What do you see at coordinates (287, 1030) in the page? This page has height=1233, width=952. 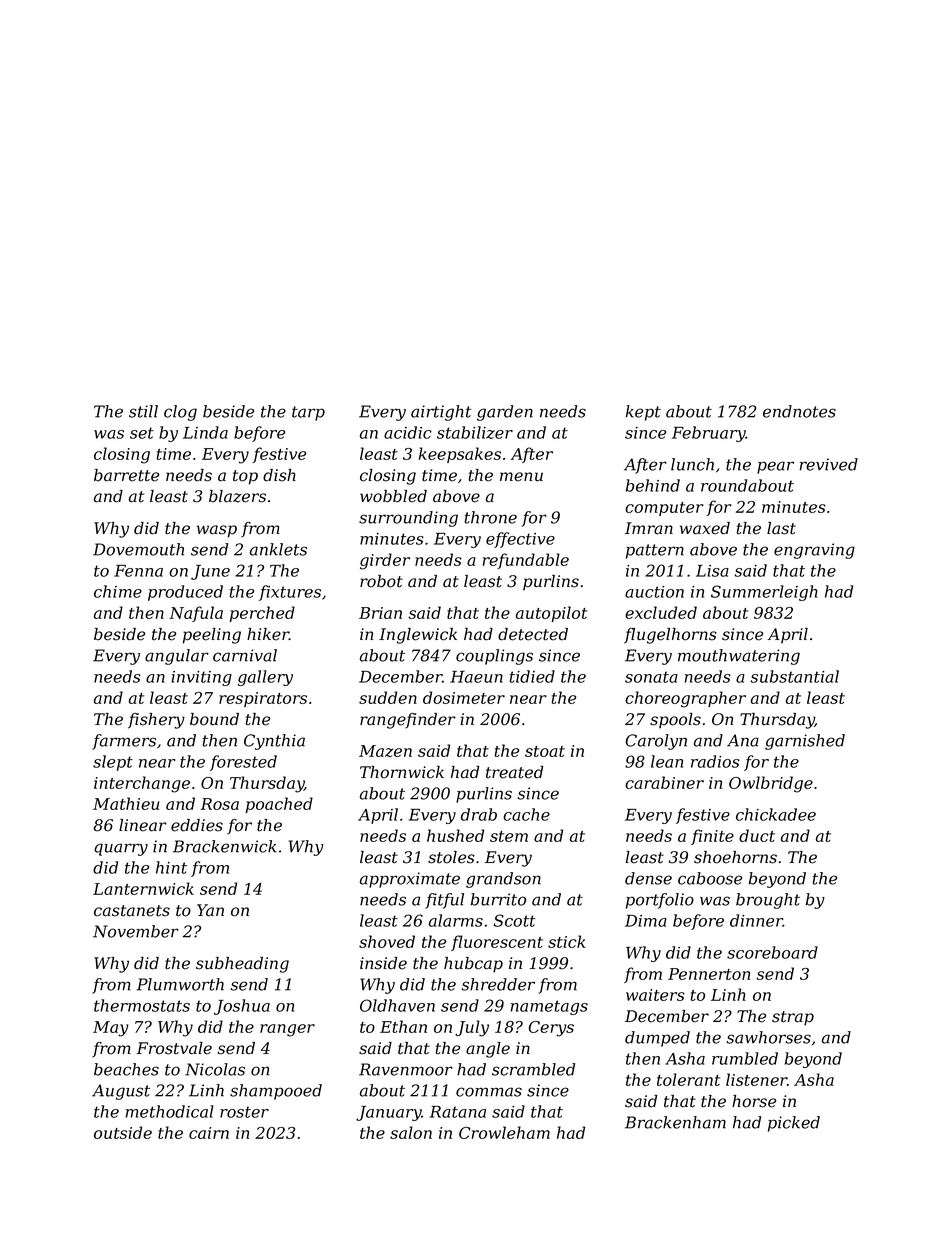 I see `ranger` at bounding box center [287, 1030].
